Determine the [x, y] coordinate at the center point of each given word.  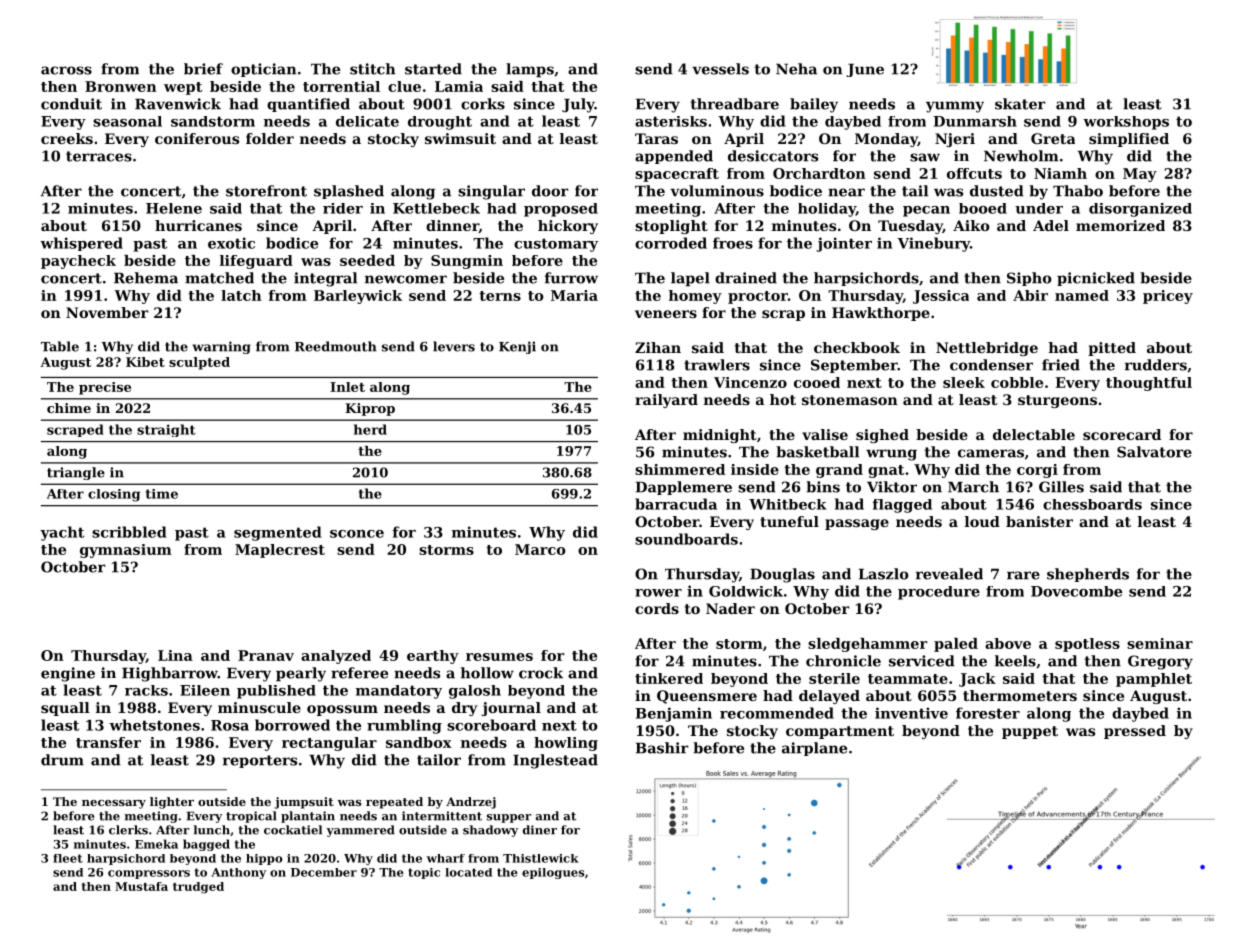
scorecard [1122, 434]
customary [556, 245]
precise [105, 388]
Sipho [1029, 279]
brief [203, 69]
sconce [357, 534]
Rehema [146, 278]
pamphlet [1154, 680]
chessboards [1092, 504]
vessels [720, 69]
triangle [76, 473]
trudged [198, 888]
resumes [499, 657]
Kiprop [370, 409]
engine [68, 674]
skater [1020, 104]
